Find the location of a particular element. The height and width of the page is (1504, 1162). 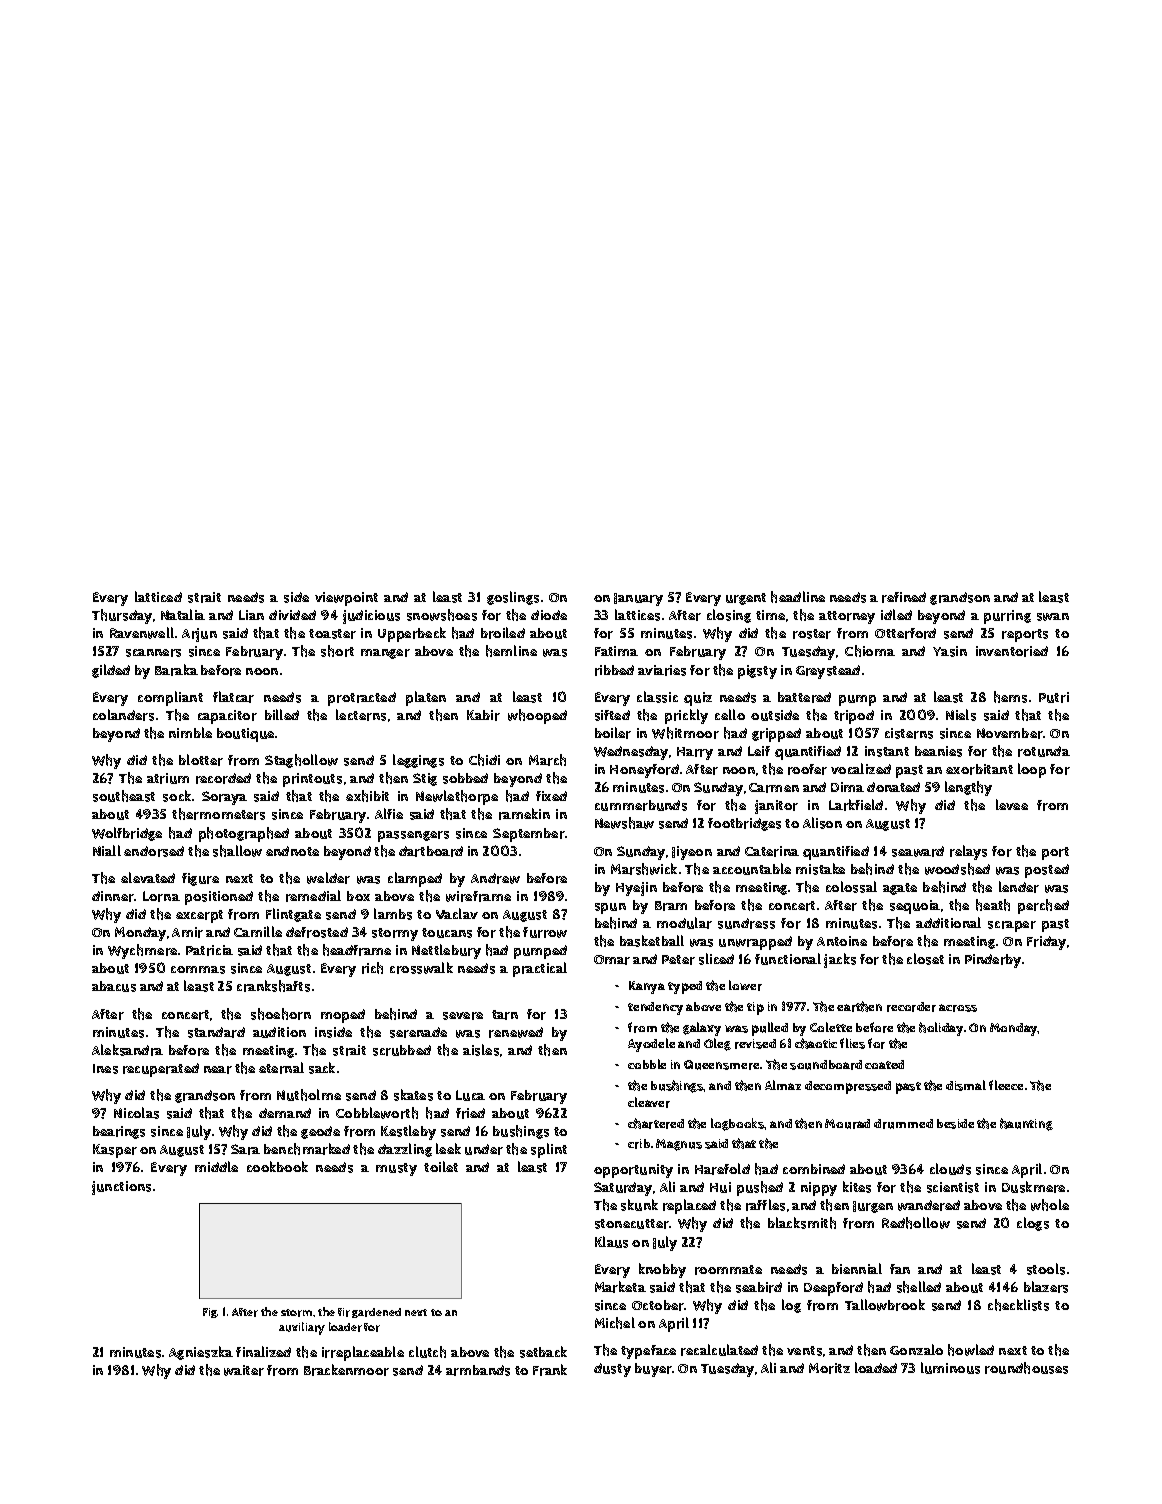

Frank is located at coordinates (550, 1370).
